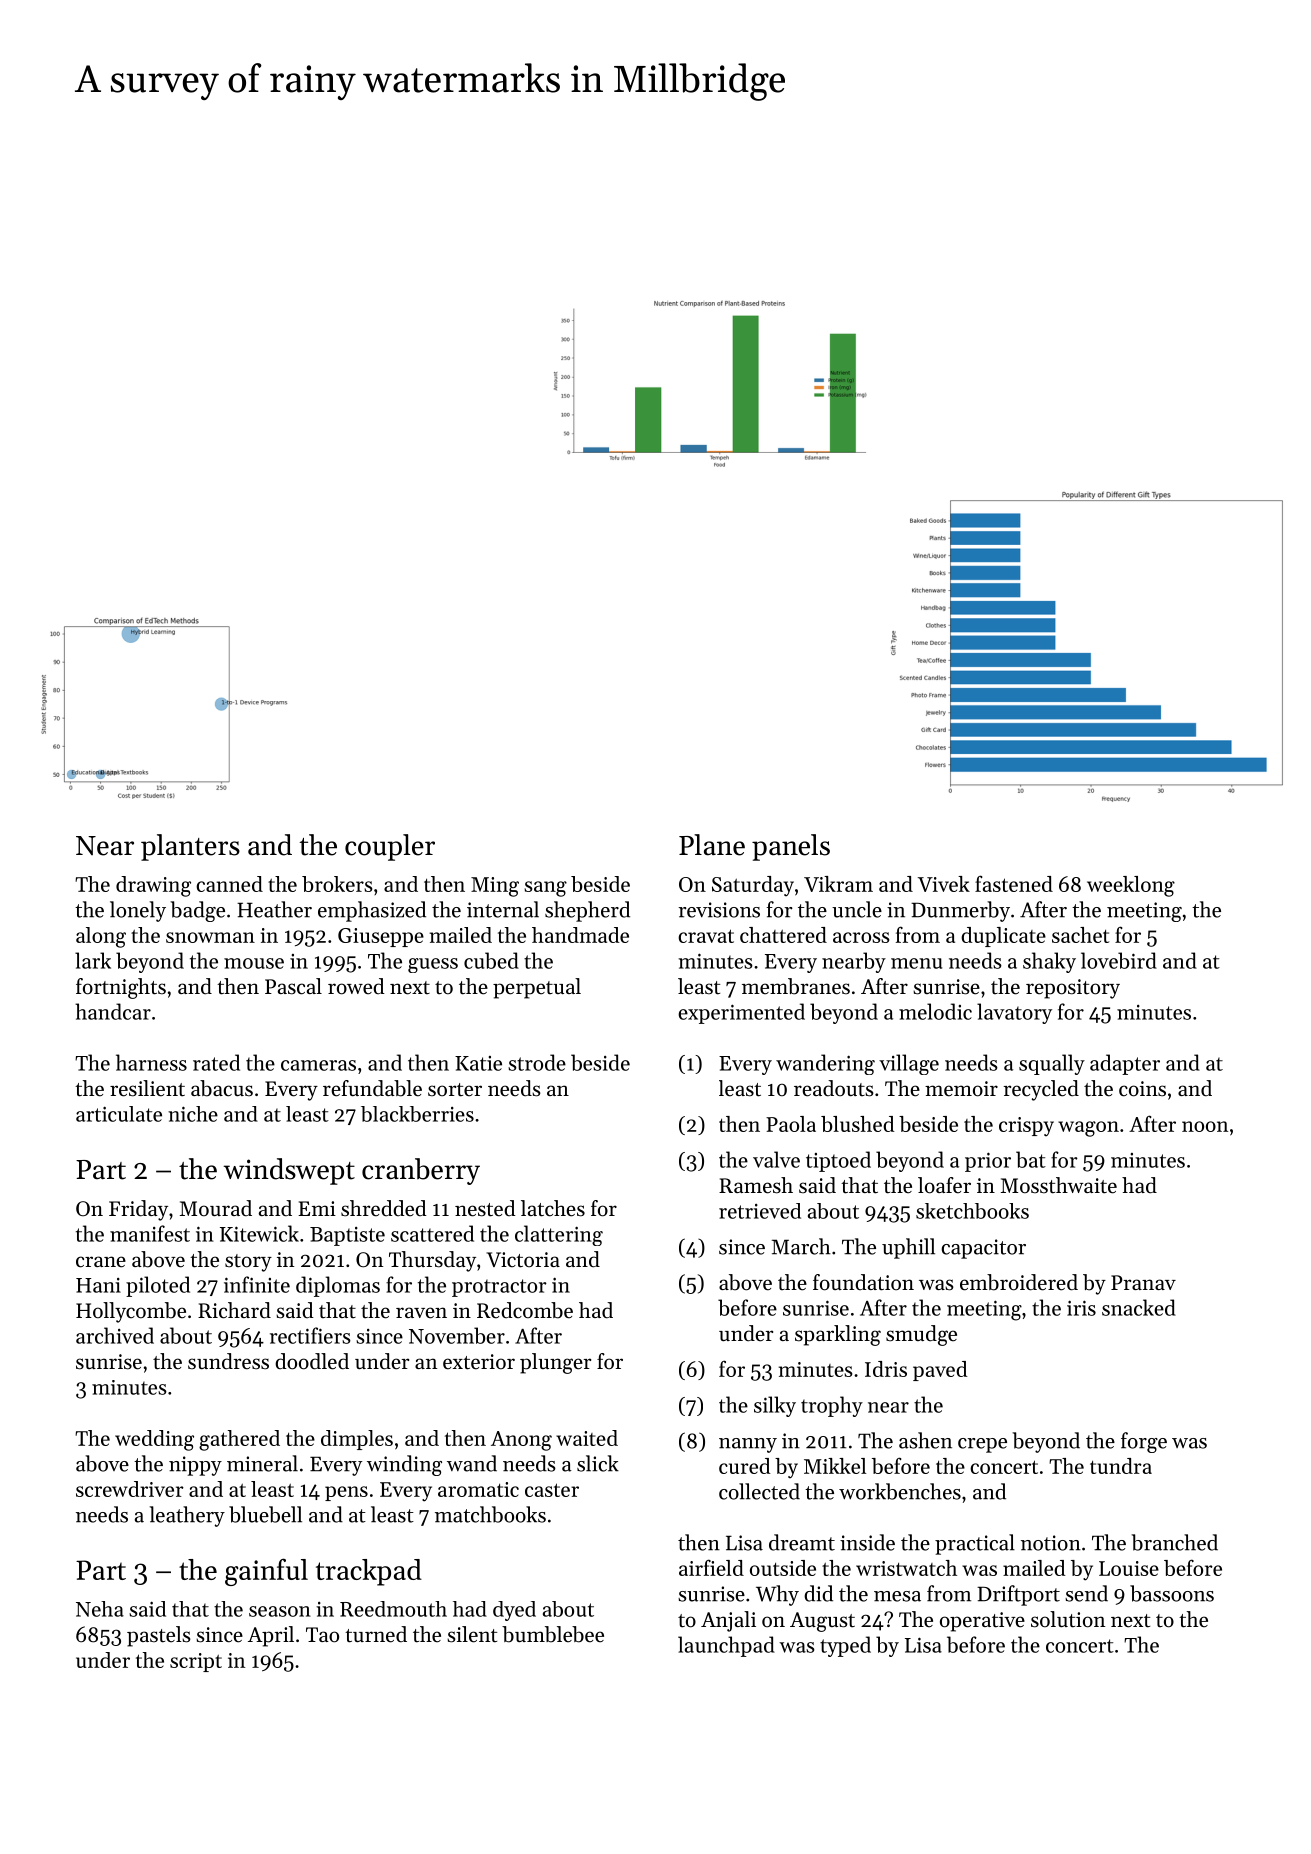 The width and height of the screenshot is (1311, 1854). What do you see at coordinates (1131, 886) in the screenshot?
I see `weeklong` at bounding box center [1131, 886].
